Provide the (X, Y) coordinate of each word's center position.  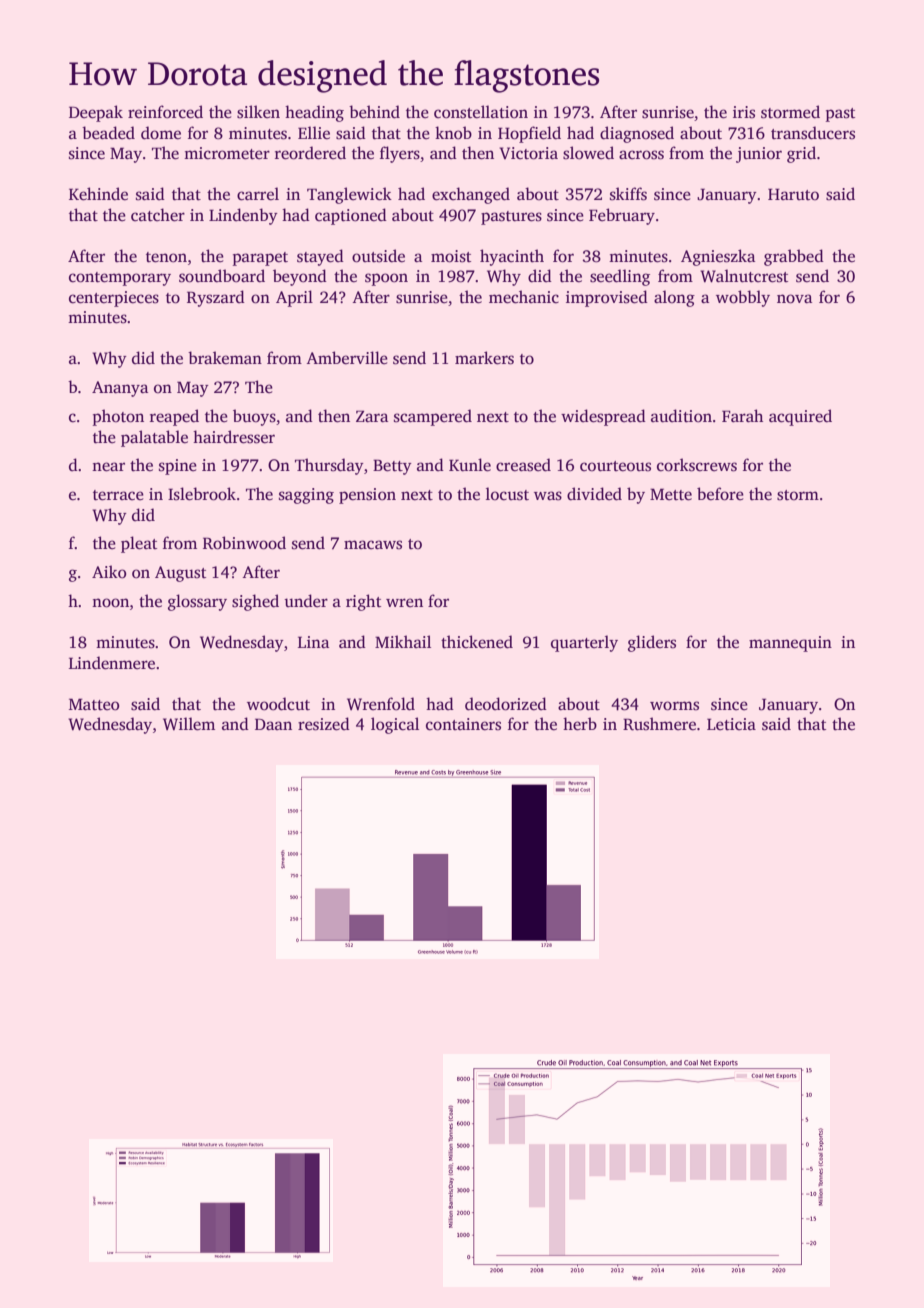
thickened (477, 642)
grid (801, 154)
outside (378, 256)
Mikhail (403, 641)
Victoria (528, 153)
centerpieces (114, 299)
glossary (197, 602)
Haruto (793, 194)
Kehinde (98, 194)
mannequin (790, 644)
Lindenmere (112, 663)
